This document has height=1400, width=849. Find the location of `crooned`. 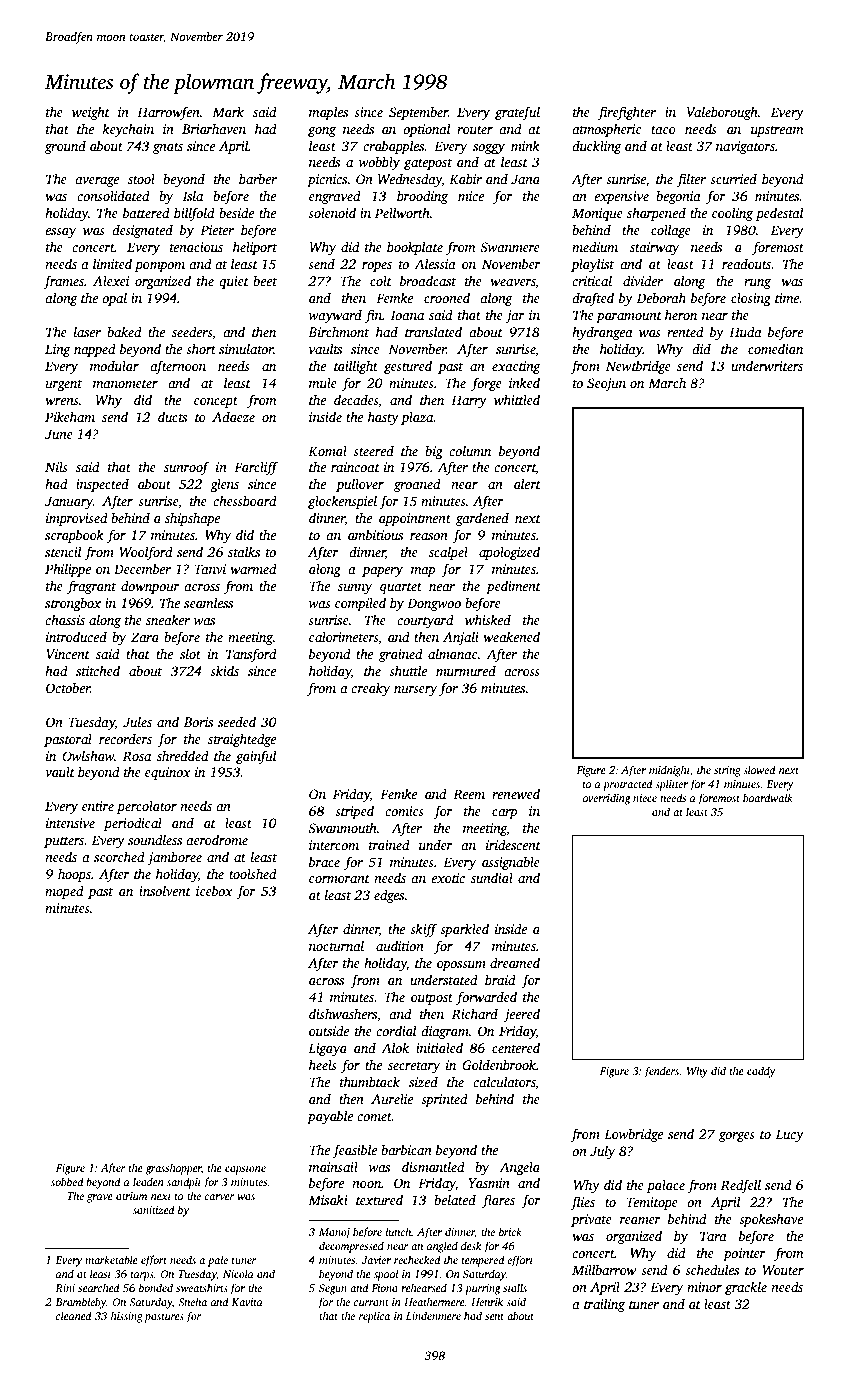

crooned is located at coordinates (447, 297).
